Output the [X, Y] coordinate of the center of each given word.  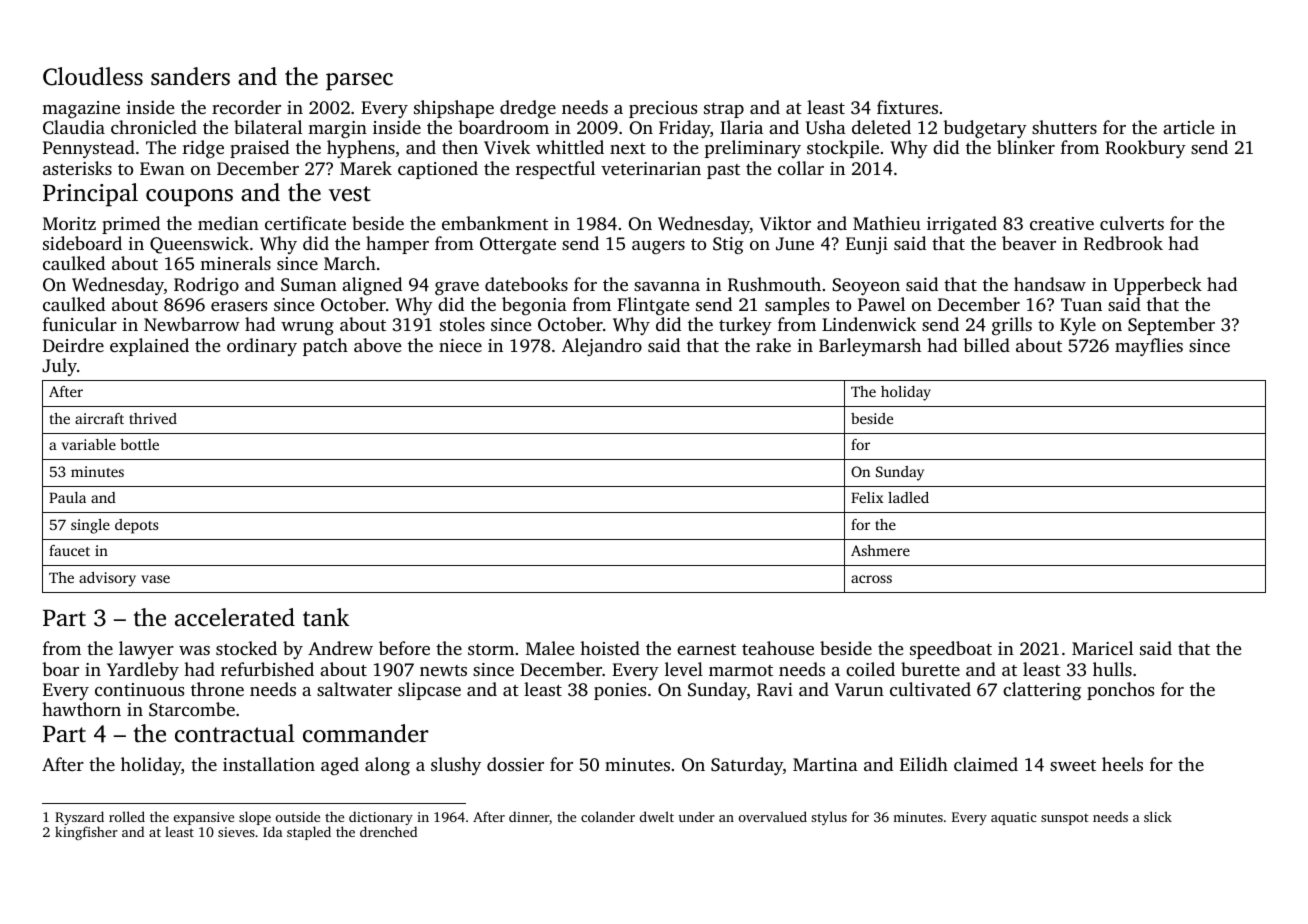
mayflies [1149, 347]
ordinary [262, 347]
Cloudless [93, 76]
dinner [529, 818]
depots [136, 526]
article [1189, 127]
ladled [908, 497]
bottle [139, 444]
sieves [236, 832]
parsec [359, 82]
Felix [867, 497]
